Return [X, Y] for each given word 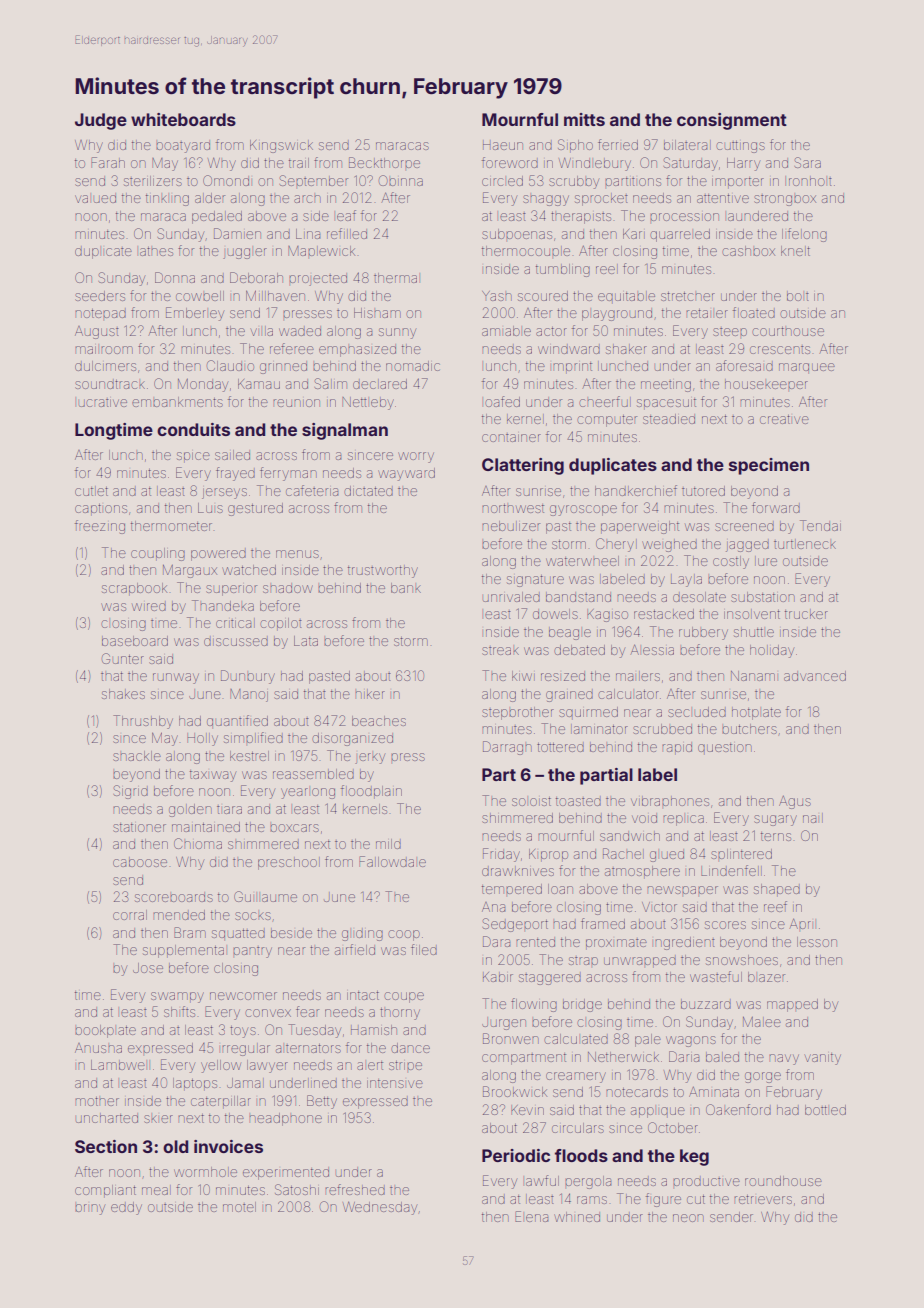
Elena [531, 1216]
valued [95, 198]
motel [239, 1207]
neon [688, 1218]
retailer [707, 313]
